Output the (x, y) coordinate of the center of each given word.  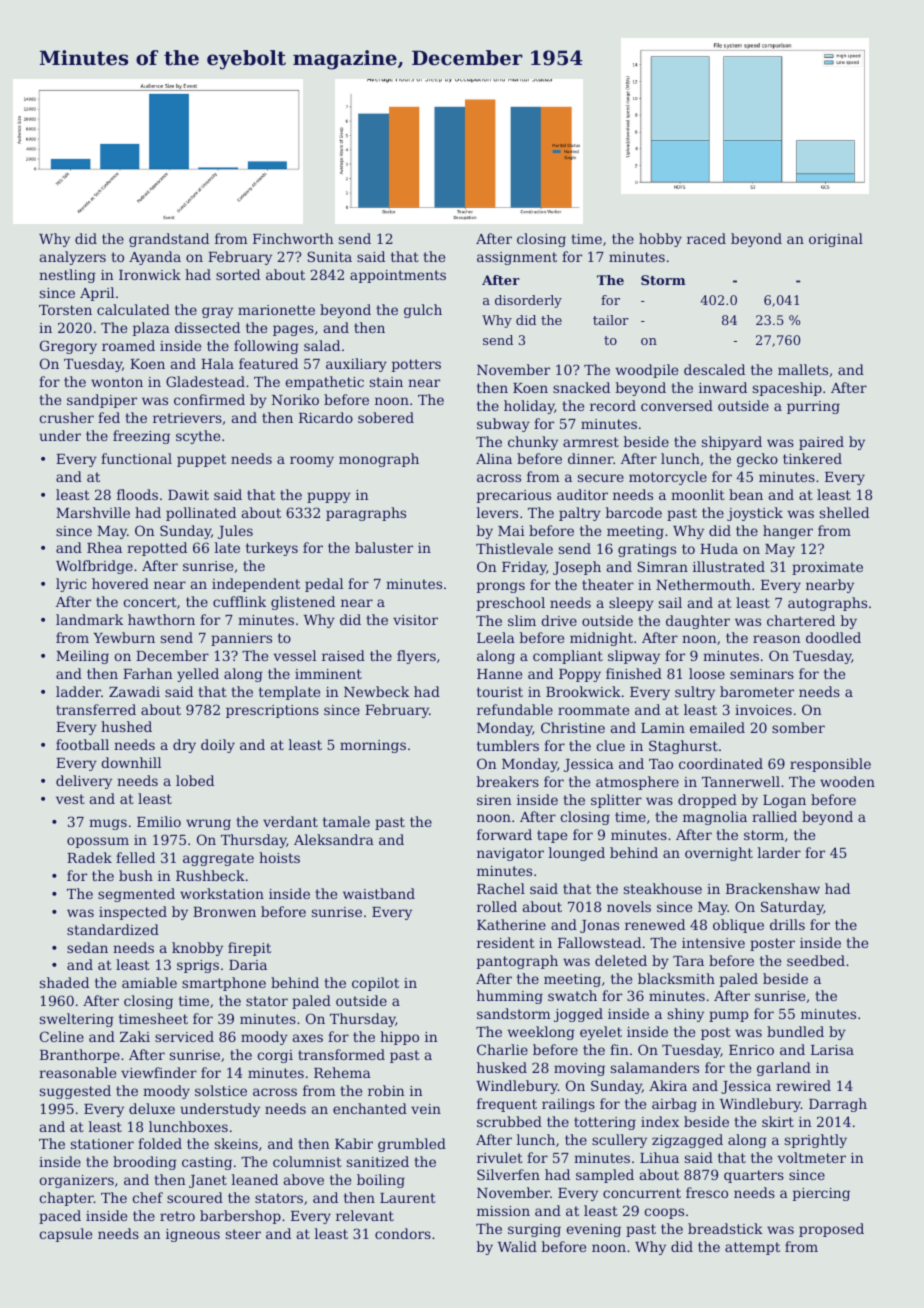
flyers (416, 657)
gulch (423, 311)
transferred (96, 709)
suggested (75, 1092)
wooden (847, 781)
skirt (778, 1121)
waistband (379, 893)
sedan (87, 947)
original (836, 240)
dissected (207, 327)
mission (503, 1211)
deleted (621, 960)
